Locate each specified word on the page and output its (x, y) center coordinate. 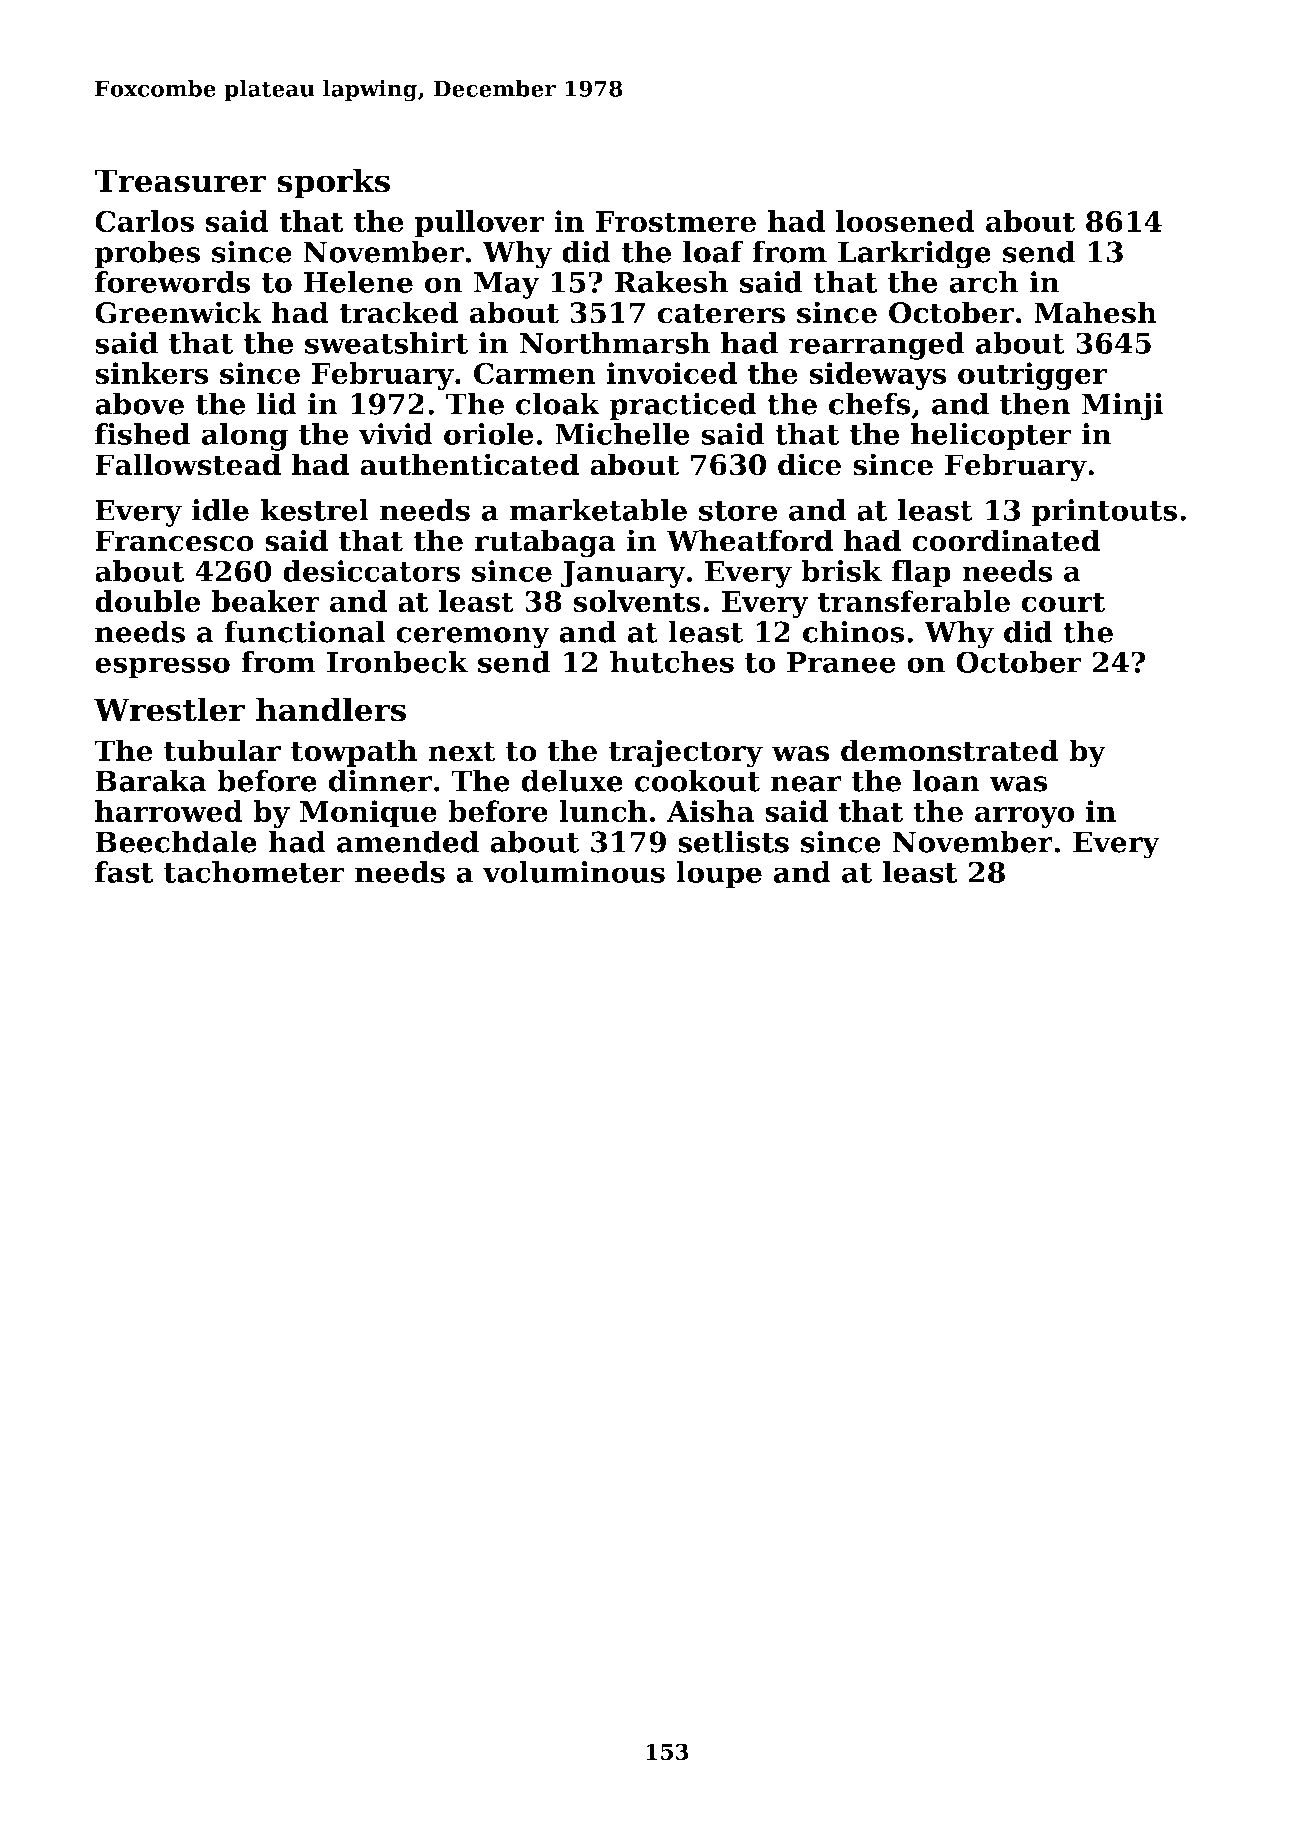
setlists (733, 841)
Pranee (841, 662)
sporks (333, 183)
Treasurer (180, 181)
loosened (905, 221)
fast (124, 872)
